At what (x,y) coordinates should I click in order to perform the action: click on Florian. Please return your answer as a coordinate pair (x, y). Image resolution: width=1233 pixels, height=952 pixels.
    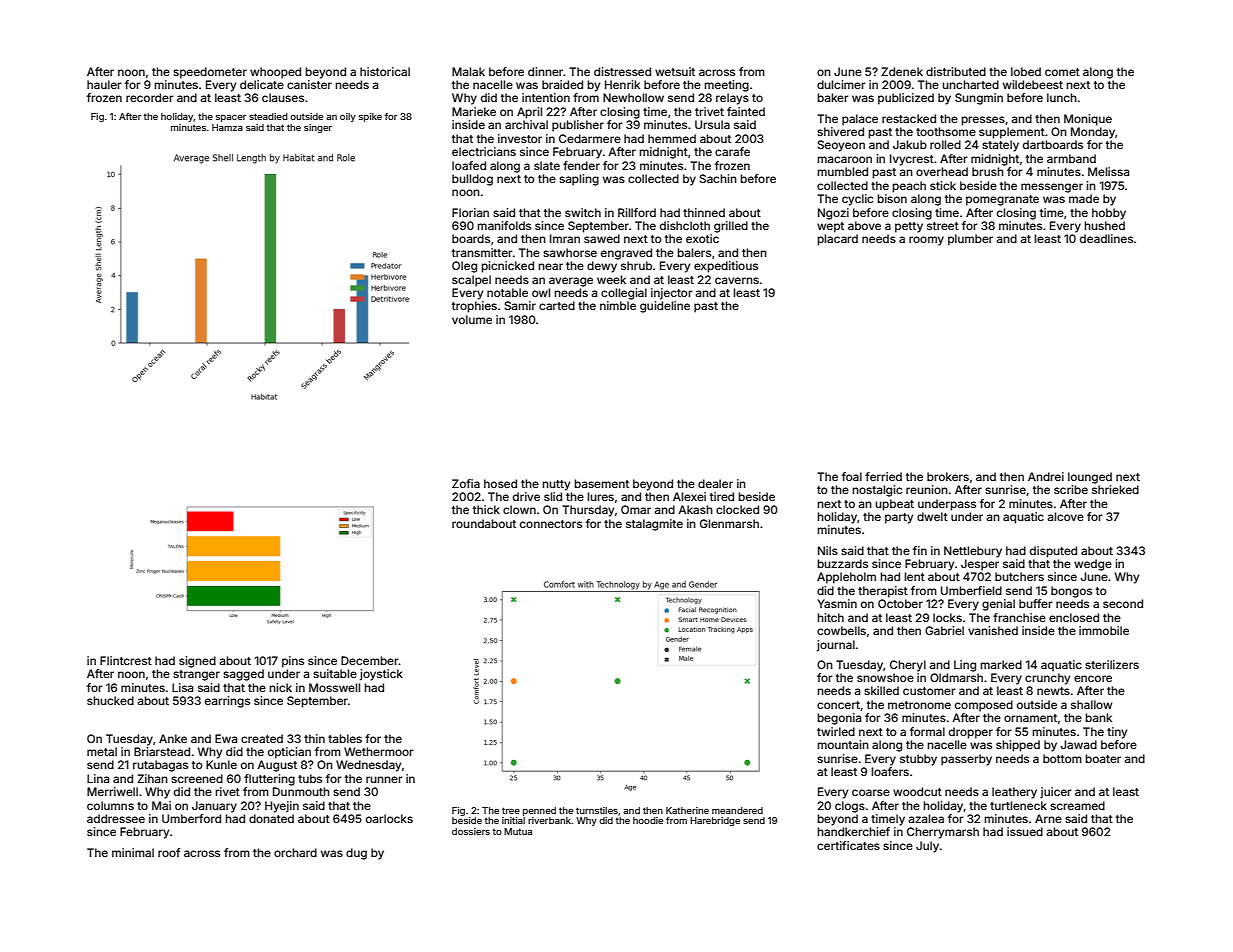
    Looking at the image, I should click on (470, 212).
